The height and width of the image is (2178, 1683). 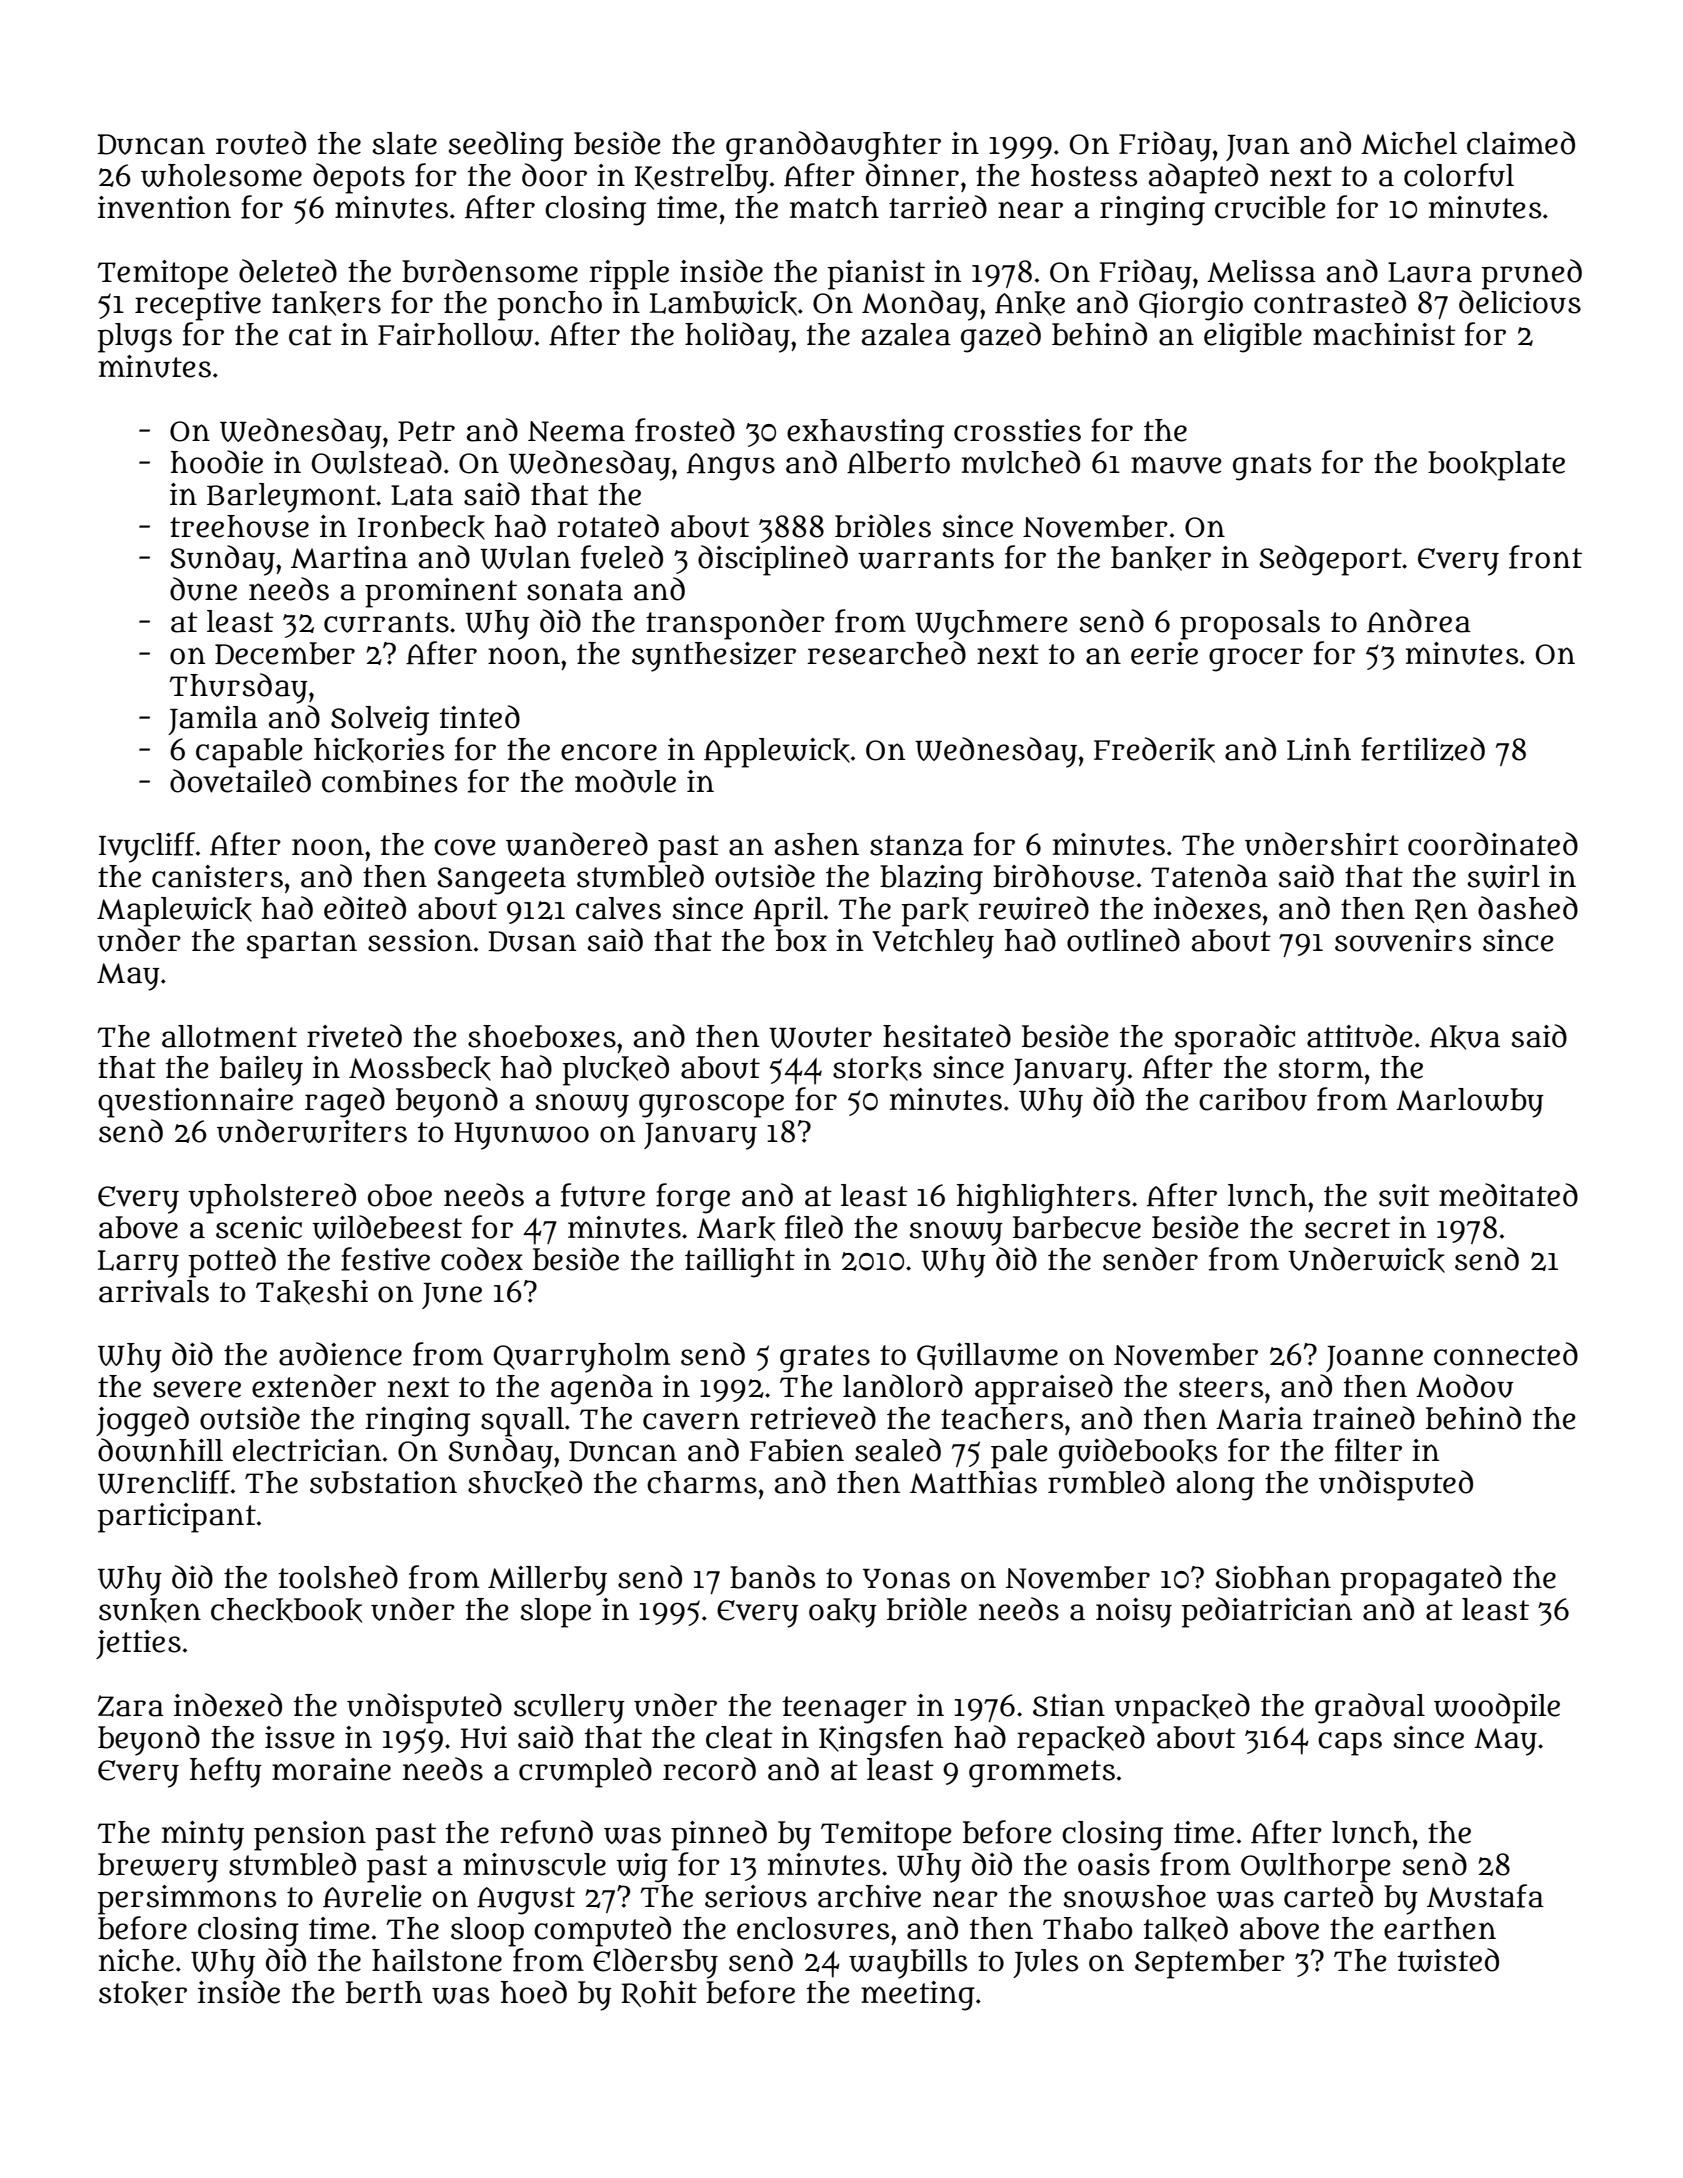 I want to click on caribou, so click(x=1253, y=1099).
